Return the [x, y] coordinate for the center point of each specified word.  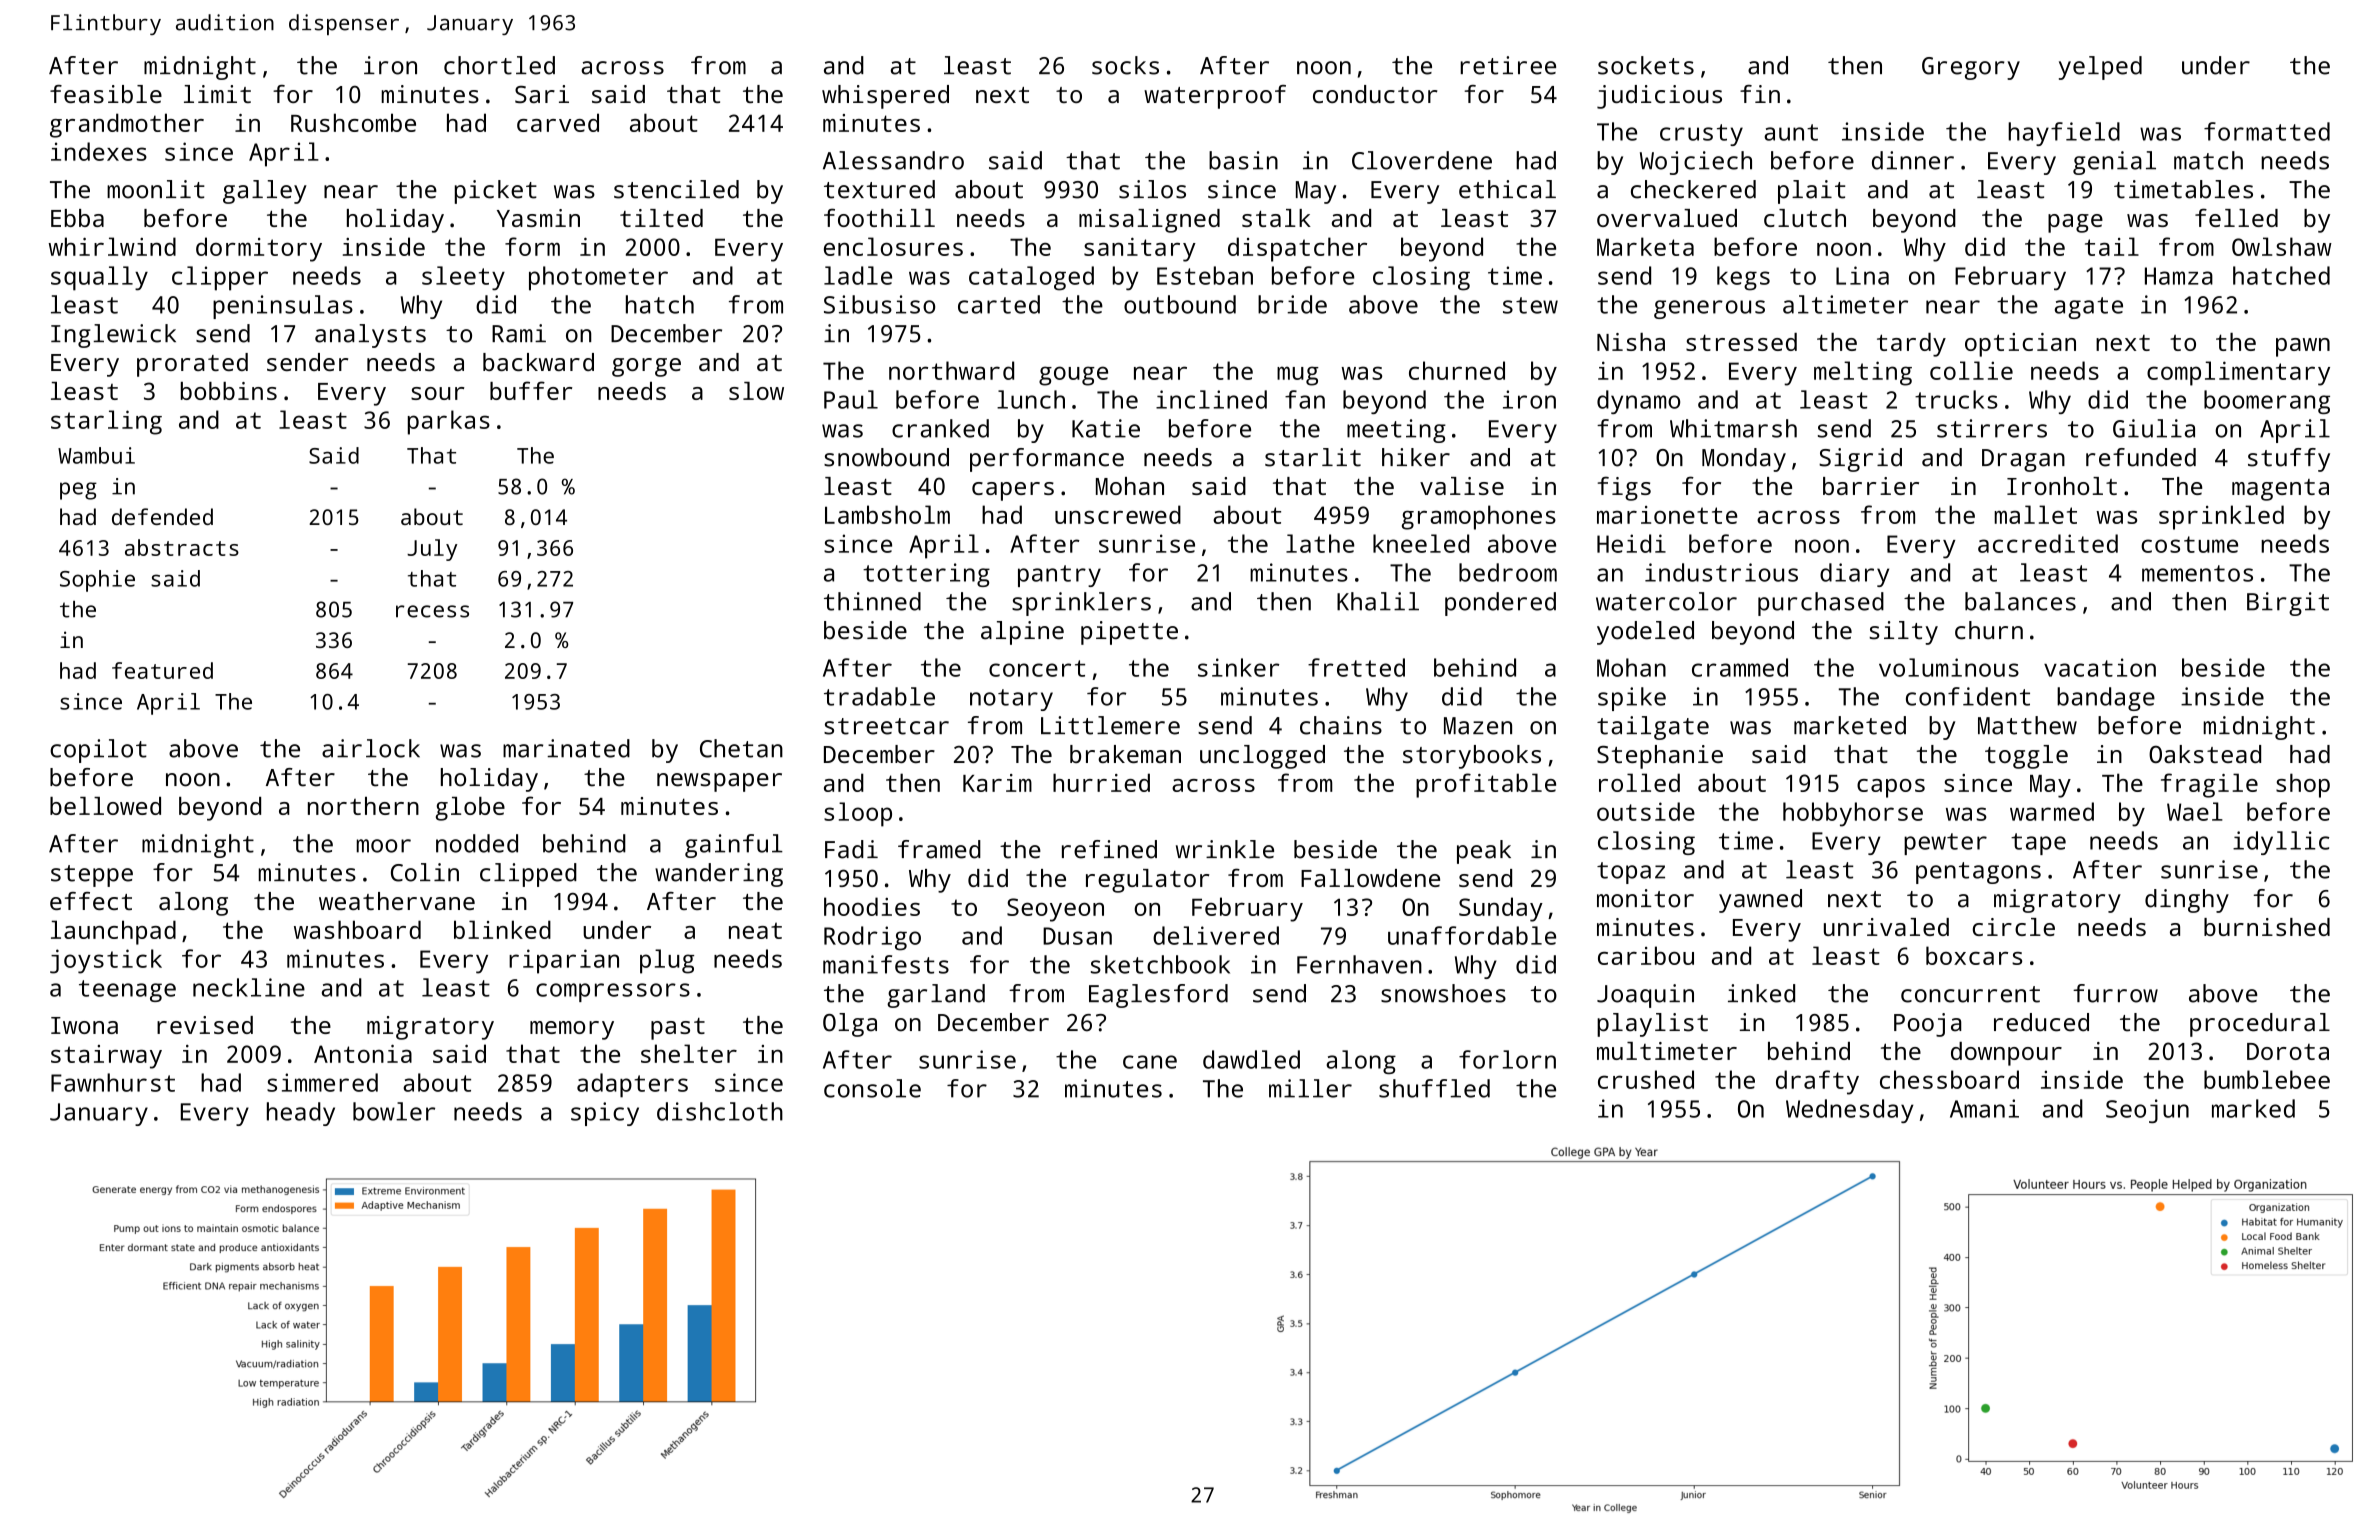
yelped [2100, 68]
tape [2038, 844]
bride [1292, 304]
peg [78, 491]
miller [1310, 1088]
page [2075, 223]
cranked [940, 428]
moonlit [156, 189]
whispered [885, 97]
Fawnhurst [113, 1082]
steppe [92, 876]
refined [1109, 849]
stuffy [2289, 460]
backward [538, 362]
